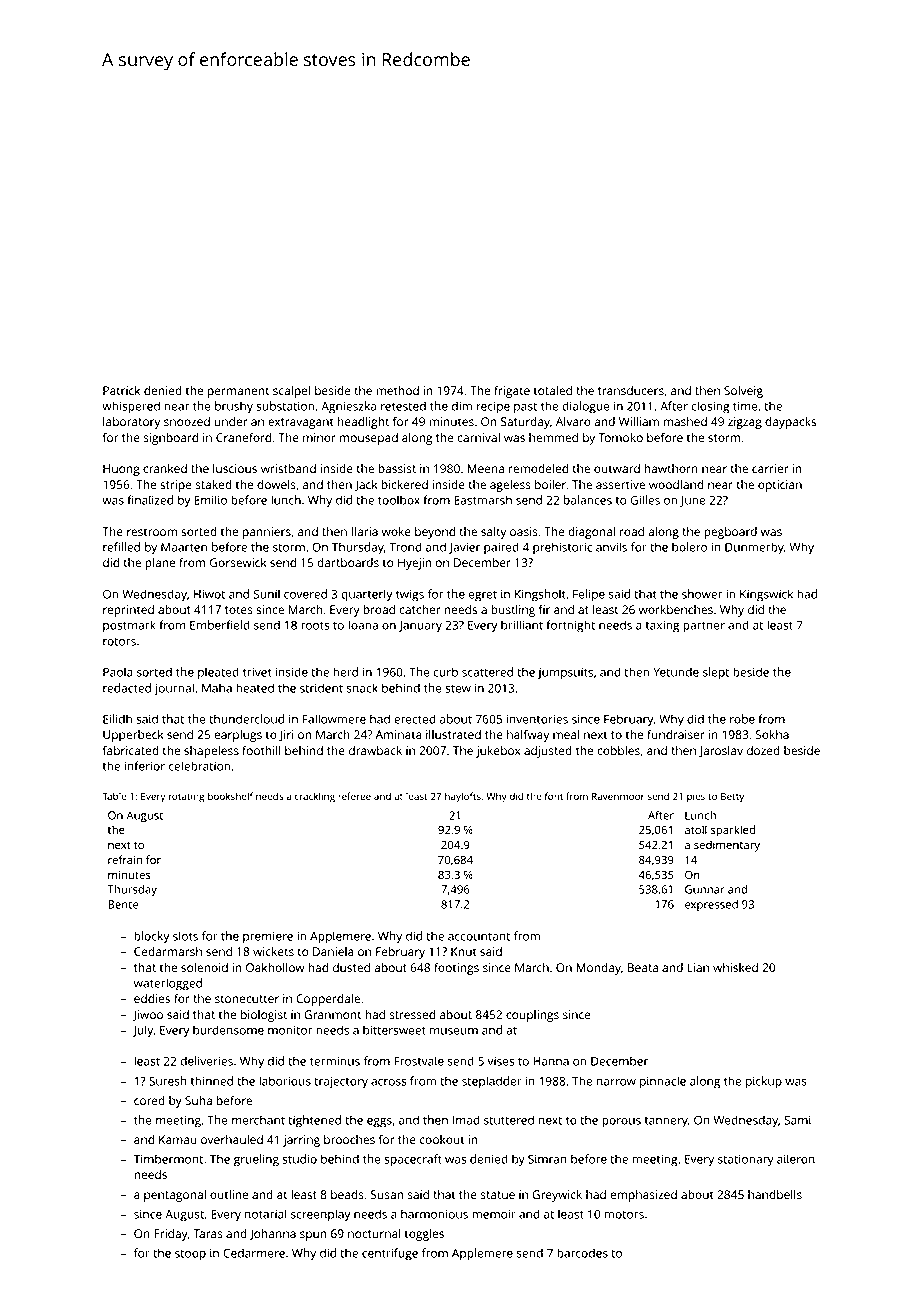 Image resolution: width=924 pixels, height=1308 pixels. Describe the element at coordinates (321, 1215) in the document. I see `screenplay` at that location.
